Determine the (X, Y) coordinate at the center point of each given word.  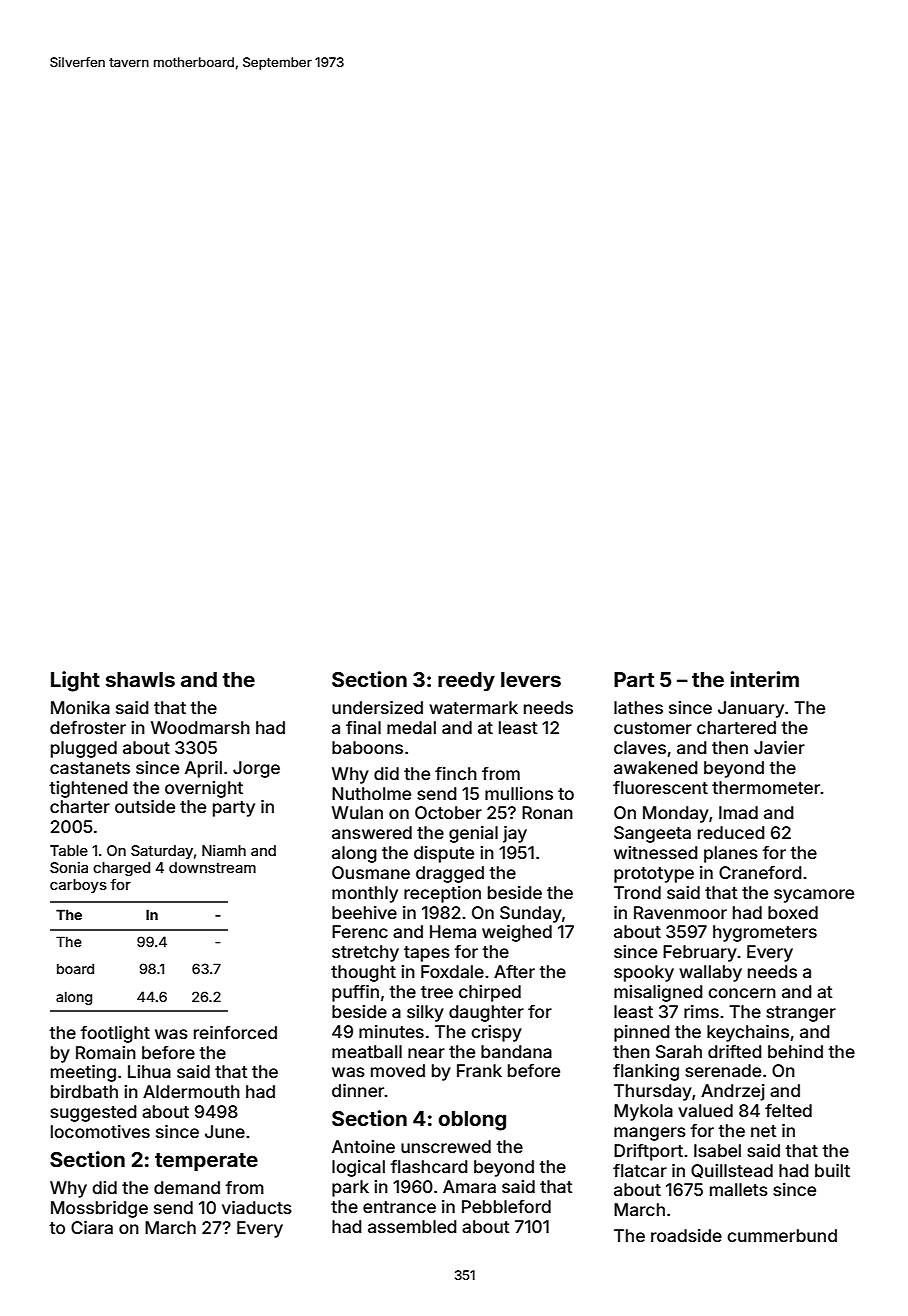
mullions (519, 793)
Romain (106, 1052)
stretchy (365, 953)
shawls (140, 679)
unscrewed (446, 1146)
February (700, 953)
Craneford (760, 872)
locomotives (100, 1131)
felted (788, 1110)
